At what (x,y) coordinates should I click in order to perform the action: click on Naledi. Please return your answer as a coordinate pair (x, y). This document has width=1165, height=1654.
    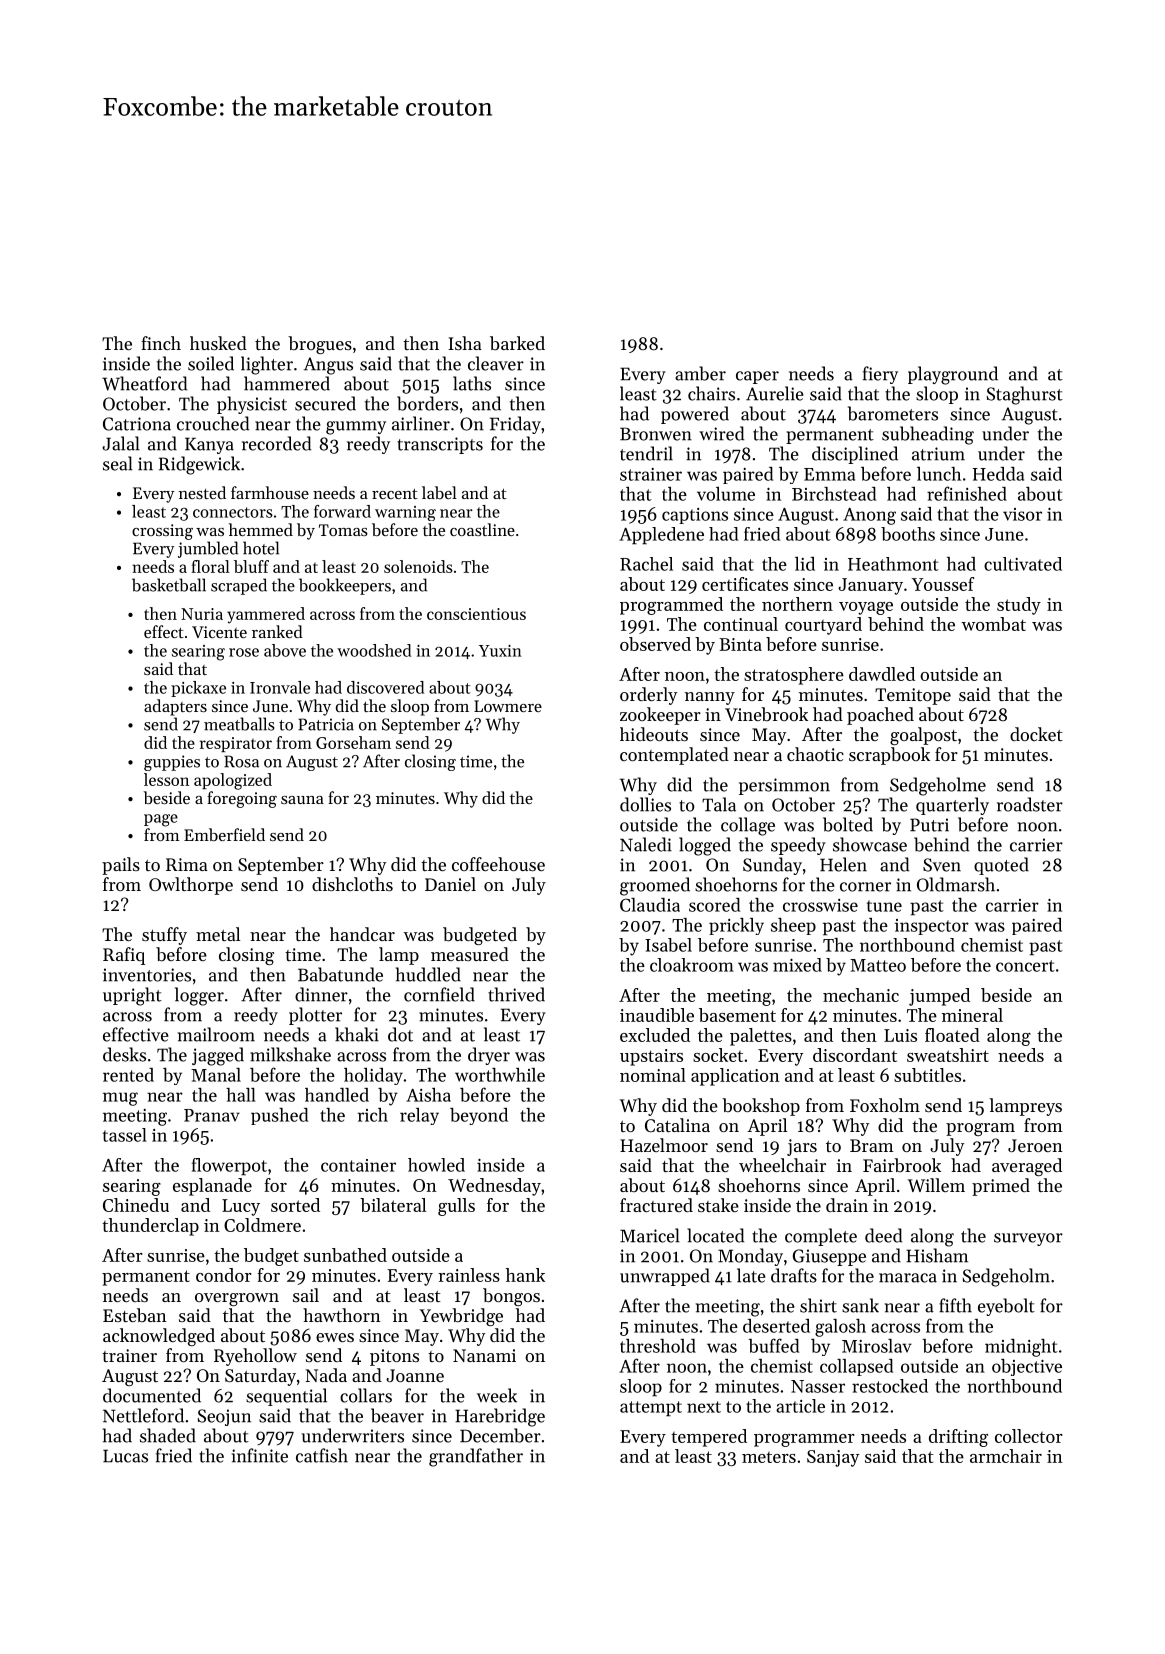
    Looking at the image, I should click on (646, 844).
